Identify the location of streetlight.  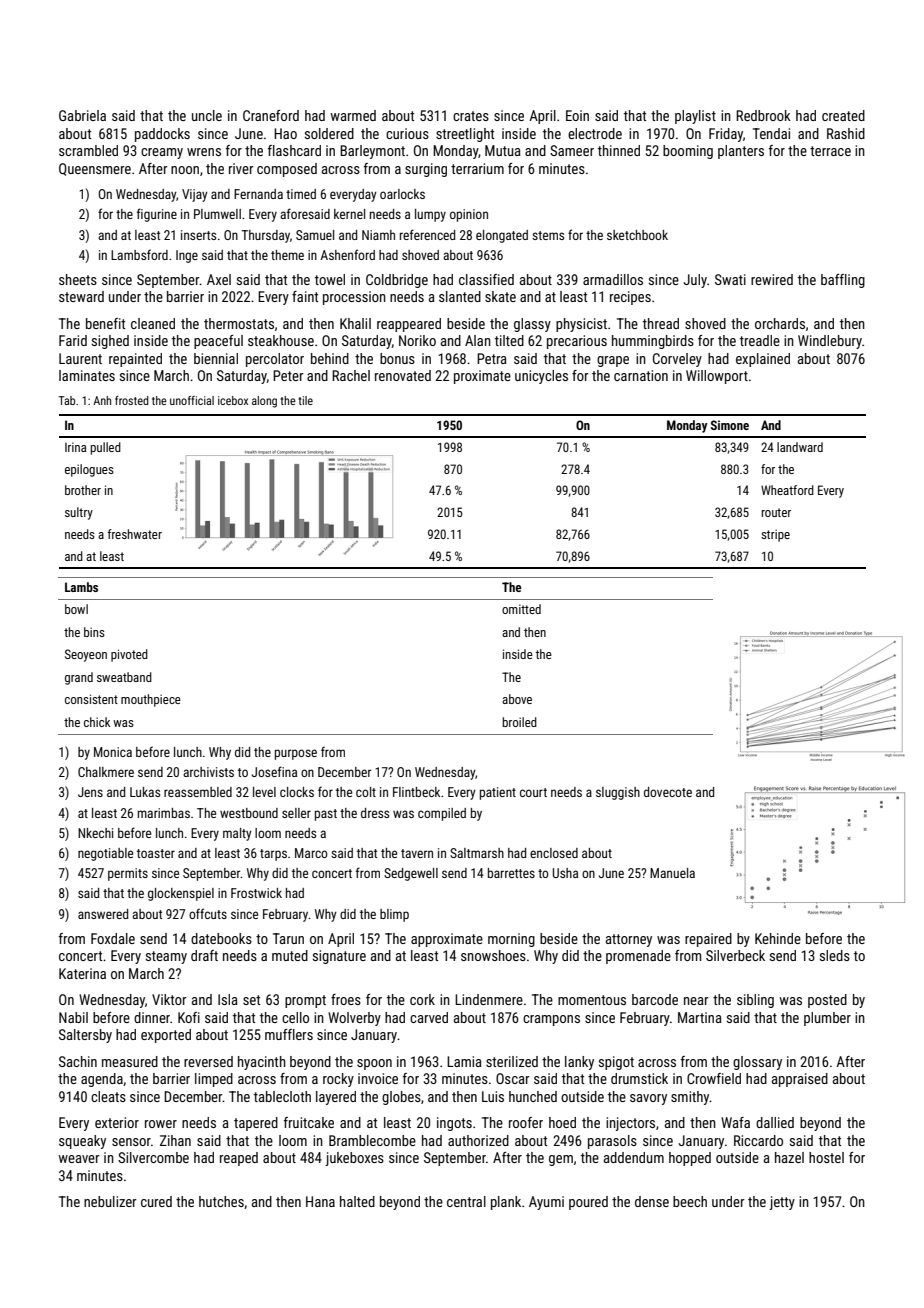
(465, 135).
